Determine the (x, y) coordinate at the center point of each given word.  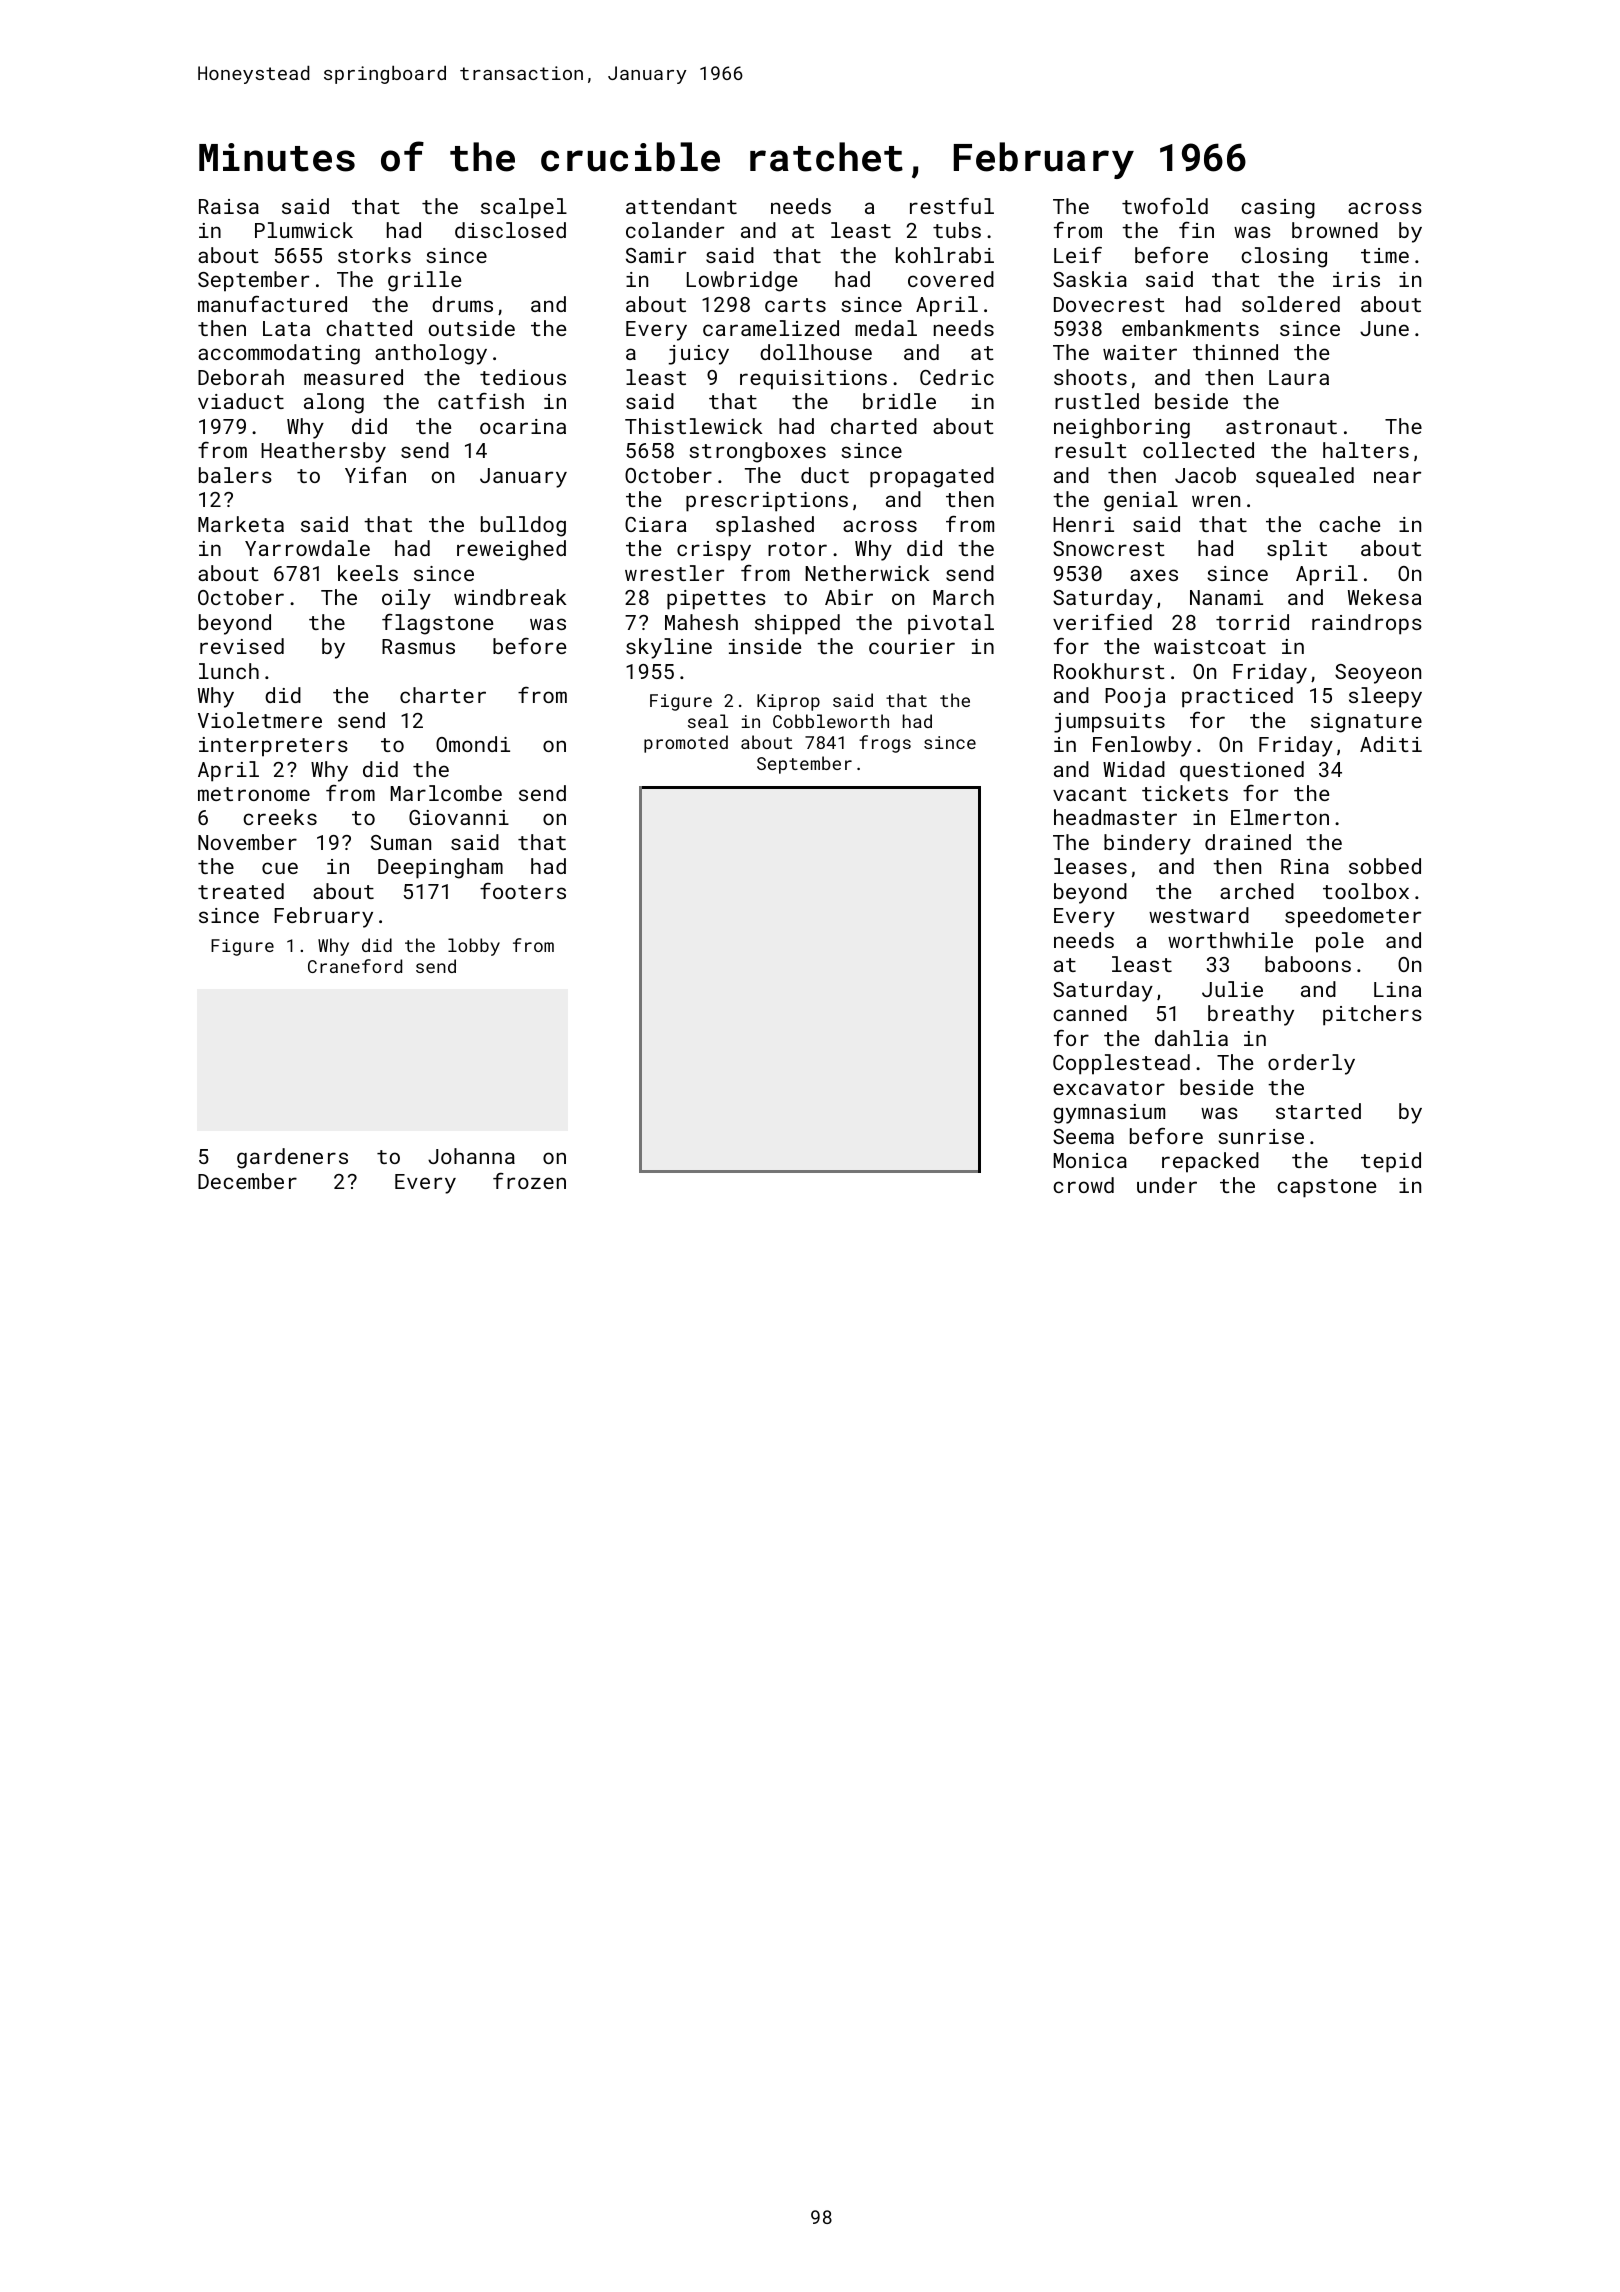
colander (675, 230)
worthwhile (1230, 940)
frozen (529, 1181)
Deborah (241, 377)
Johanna (471, 1156)
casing (1278, 209)
